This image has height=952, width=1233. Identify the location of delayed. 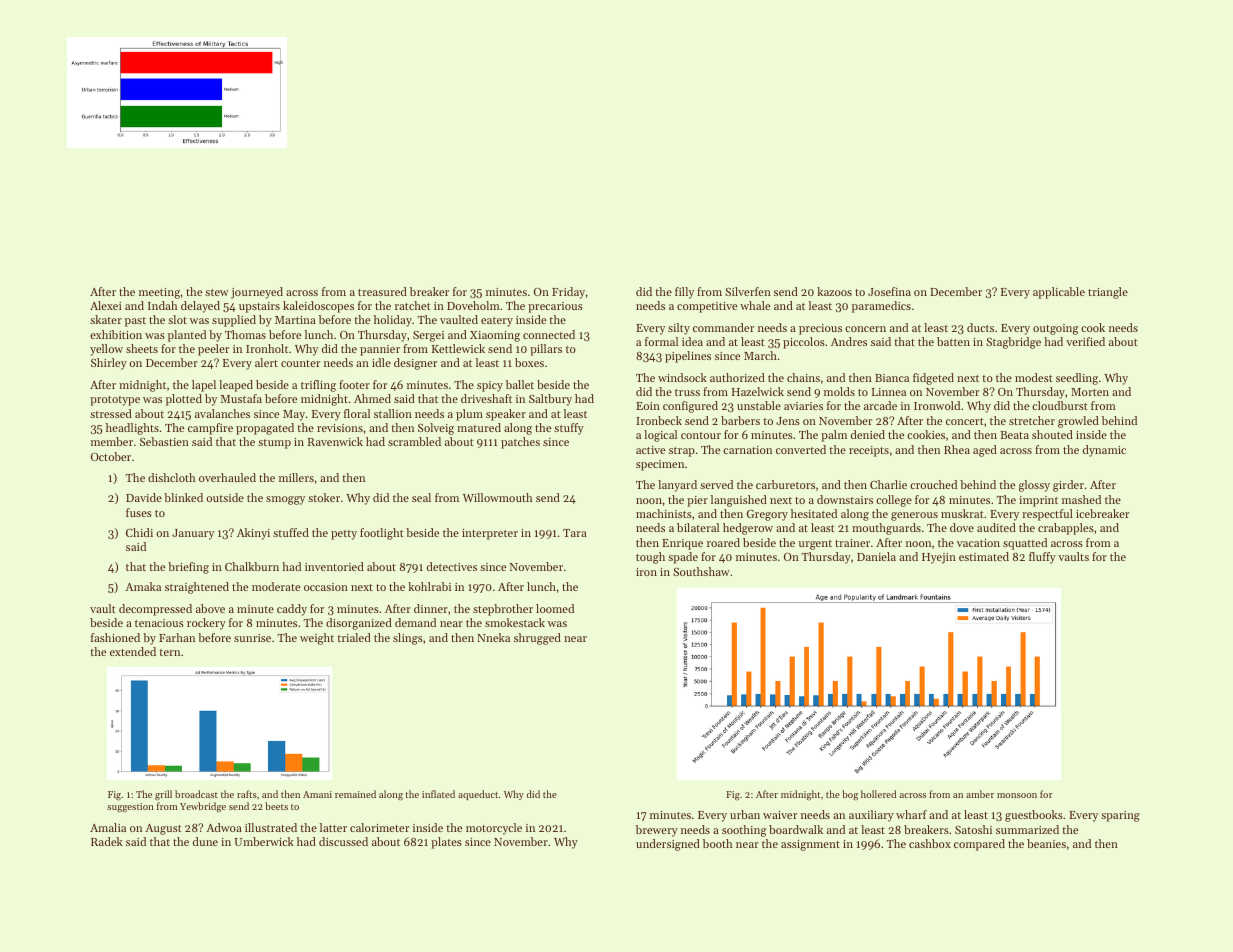
(200, 307).
